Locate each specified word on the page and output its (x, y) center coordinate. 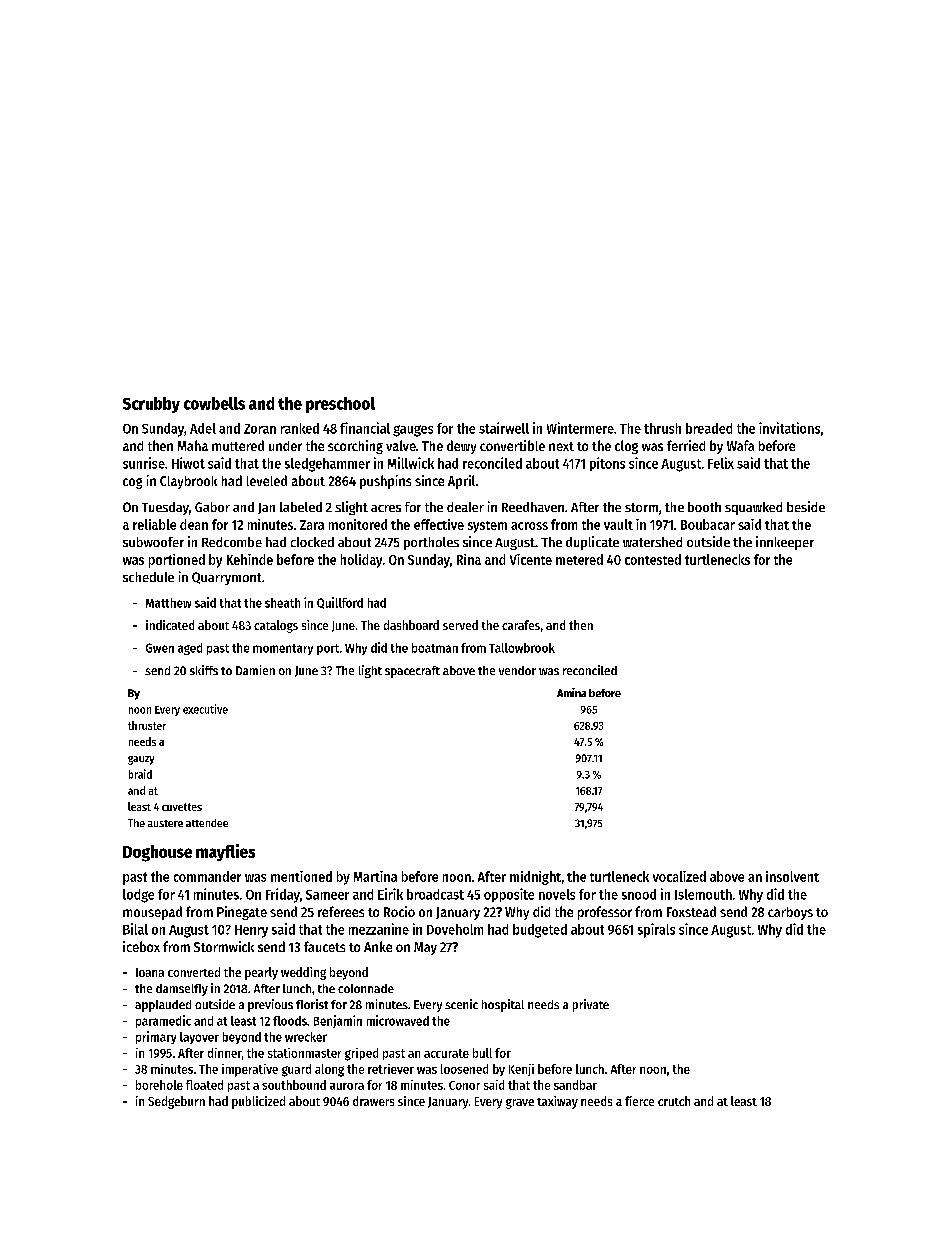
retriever (391, 1069)
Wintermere (580, 428)
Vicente (531, 559)
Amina (571, 692)
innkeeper (785, 543)
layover (199, 1038)
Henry (251, 931)
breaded (709, 428)
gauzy (141, 760)
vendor (517, 670)
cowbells (214, 403)
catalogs (276, 626)
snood (639, 894)
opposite (509, 895)
